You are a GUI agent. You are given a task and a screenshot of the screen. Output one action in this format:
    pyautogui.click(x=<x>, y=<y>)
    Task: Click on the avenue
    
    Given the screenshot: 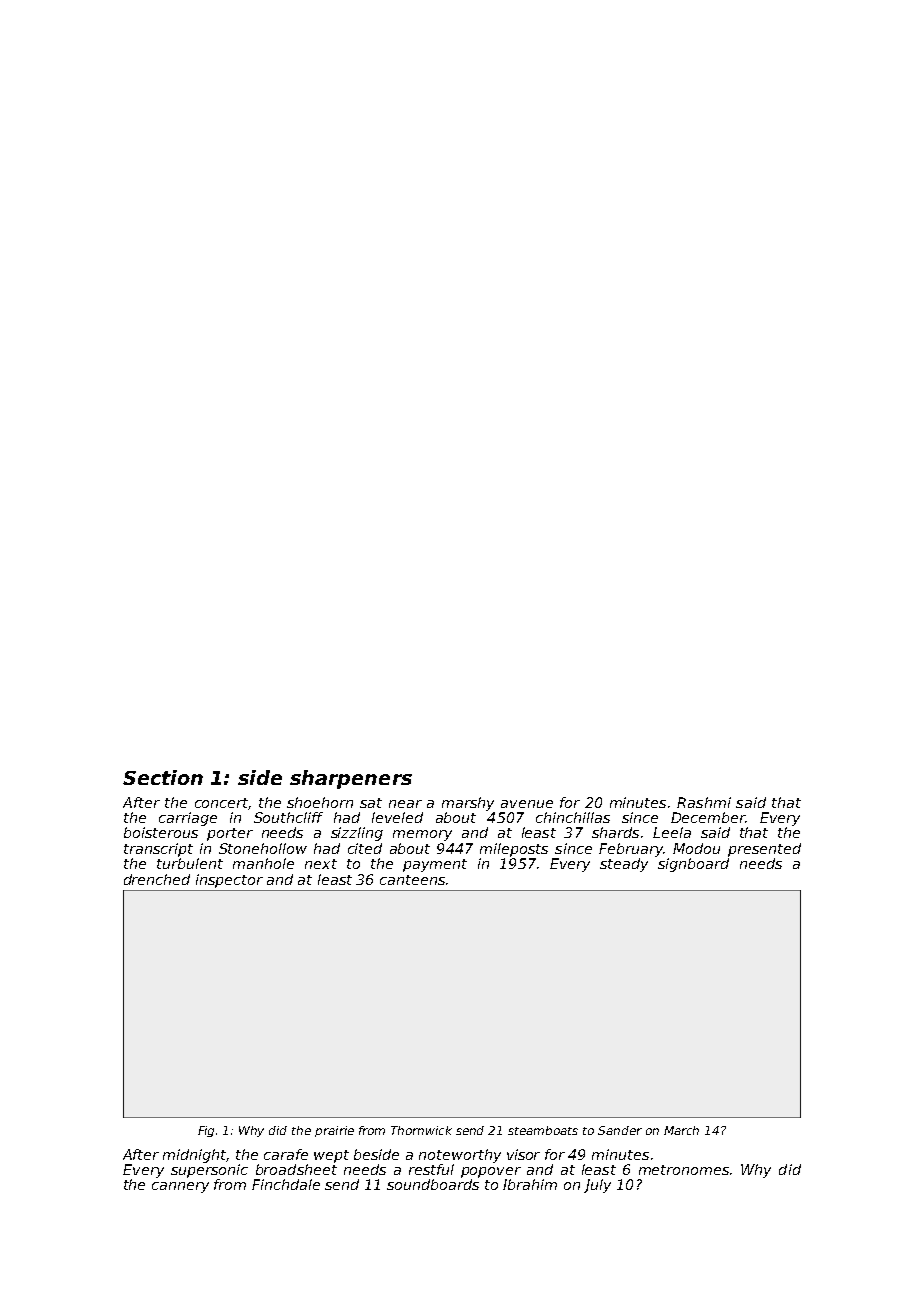 What is the action you would take?
    pyautogui.click(x=527, y=804)
